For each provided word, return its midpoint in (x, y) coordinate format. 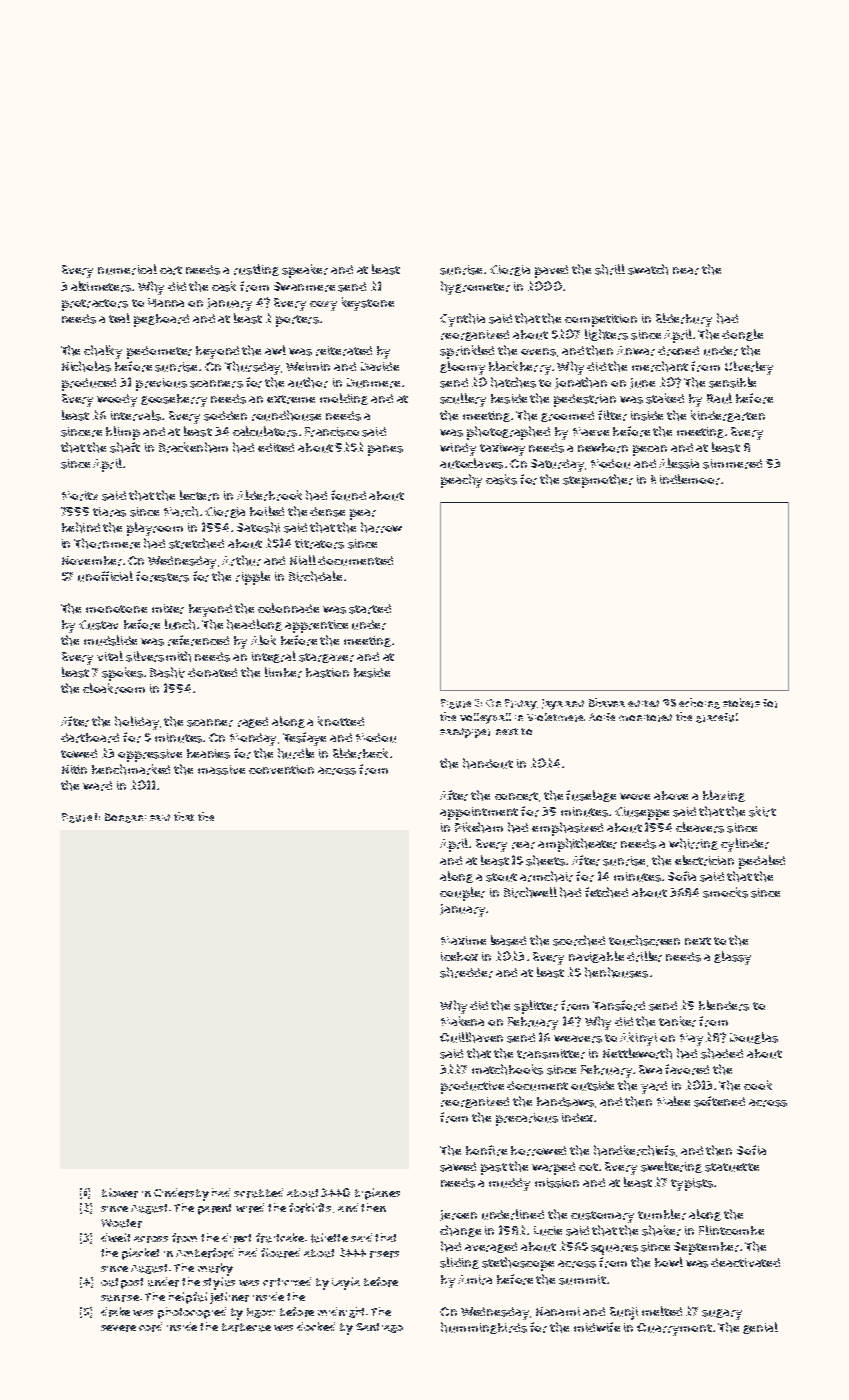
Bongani (125, 818)
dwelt (115, 1237)
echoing (699, 703)
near (686, 271)
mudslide (110, 640)
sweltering (671, 1167)
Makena (462, 1021)
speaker (305, 271)
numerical (127, 269)
